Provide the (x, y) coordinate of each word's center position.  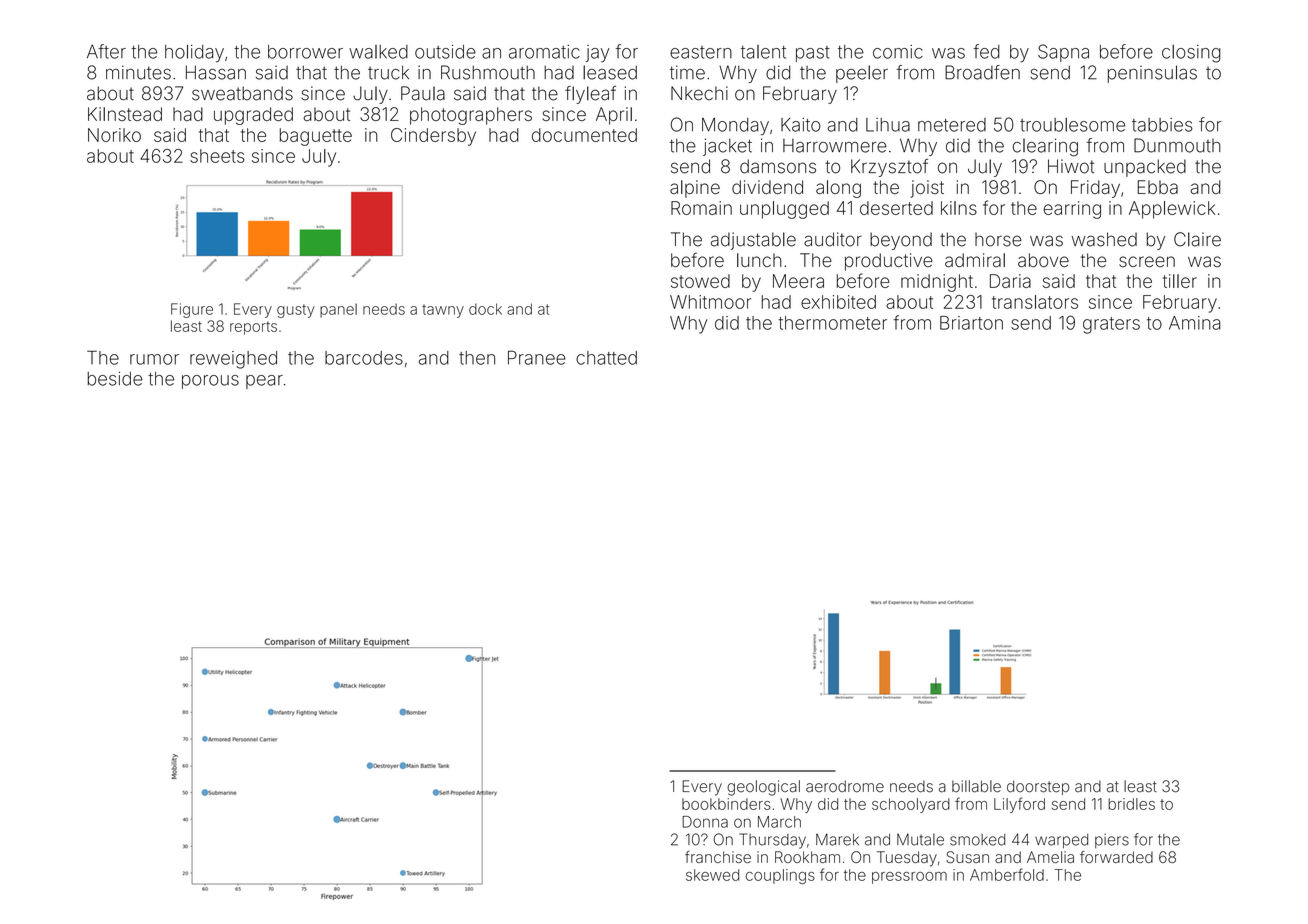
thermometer (832, 323)
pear (264, 382)
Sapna (1063, 53)
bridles (1131, 804)
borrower (305, 52)
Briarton (971, 323)
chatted (606, 358)
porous (210, 382)
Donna (705, 822)
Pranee (537, 358)
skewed (712, 875)
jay (597, 54)
